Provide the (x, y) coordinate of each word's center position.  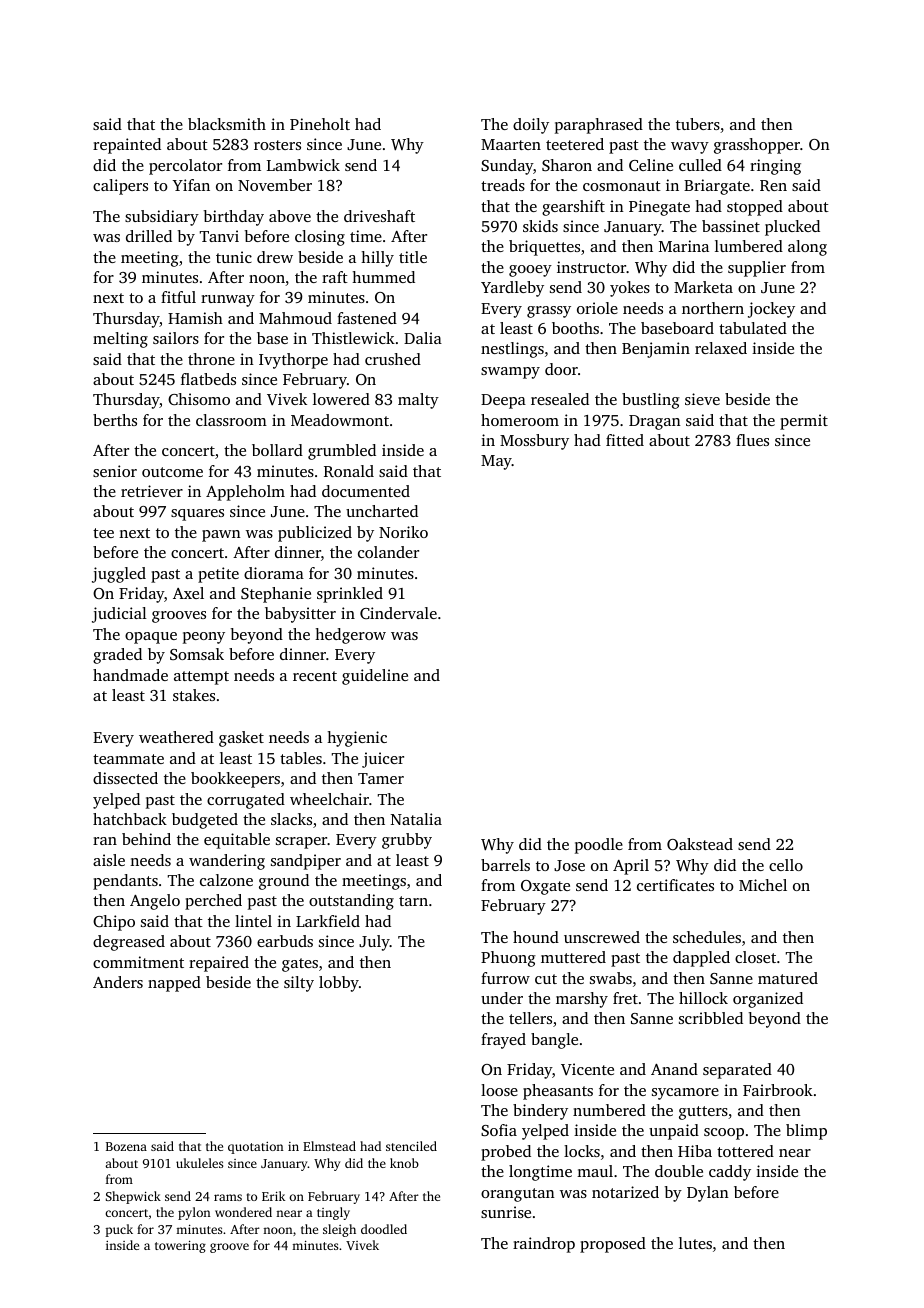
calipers (120, 187)
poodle (599, 846)
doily (531, 126)
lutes (695, 1243)
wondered (243, 1212)
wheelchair (329, 799)
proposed (613, 1245)
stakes (194, 695)
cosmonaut (622, 186)
